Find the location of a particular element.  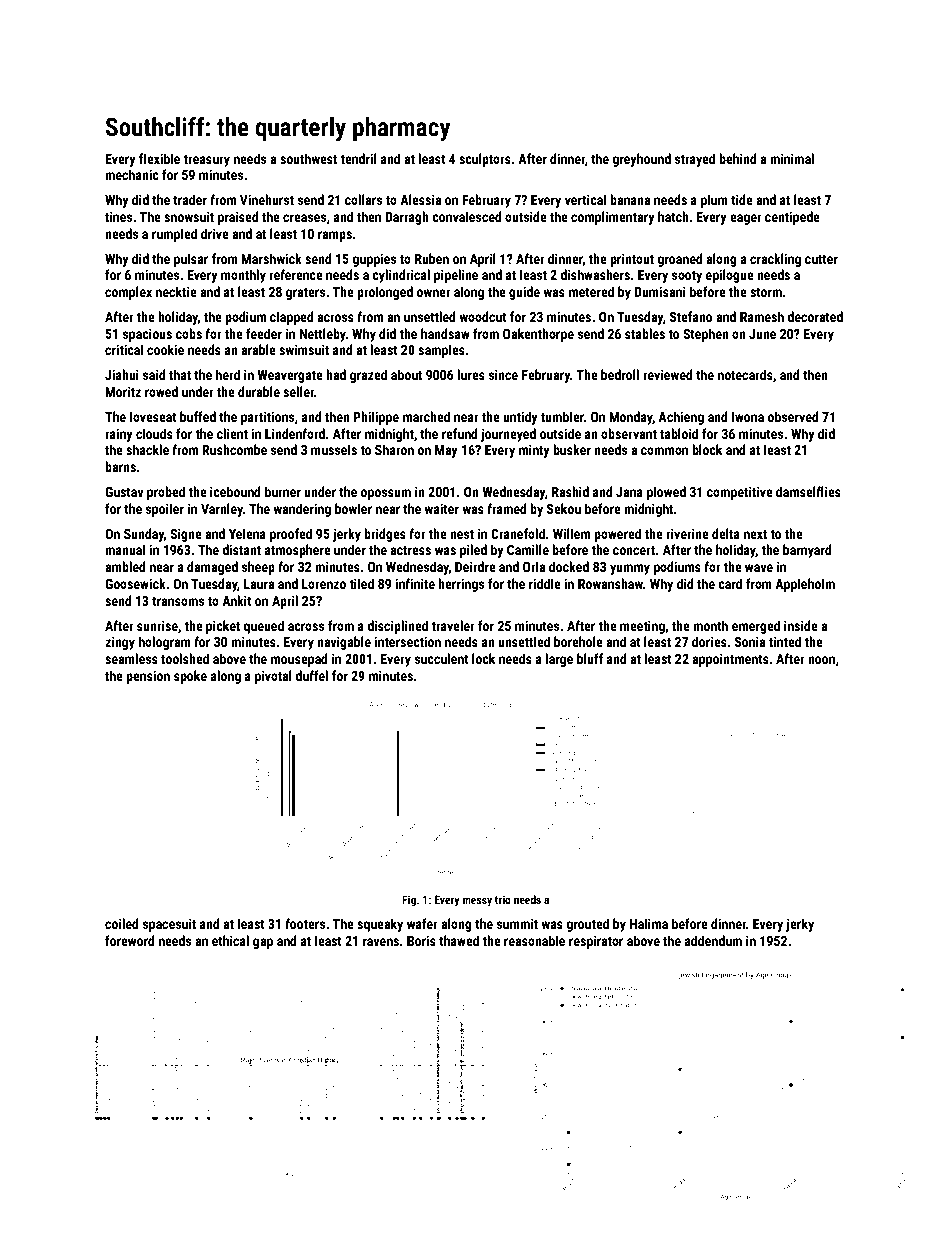

trader is located at coordinates (190, 199).
